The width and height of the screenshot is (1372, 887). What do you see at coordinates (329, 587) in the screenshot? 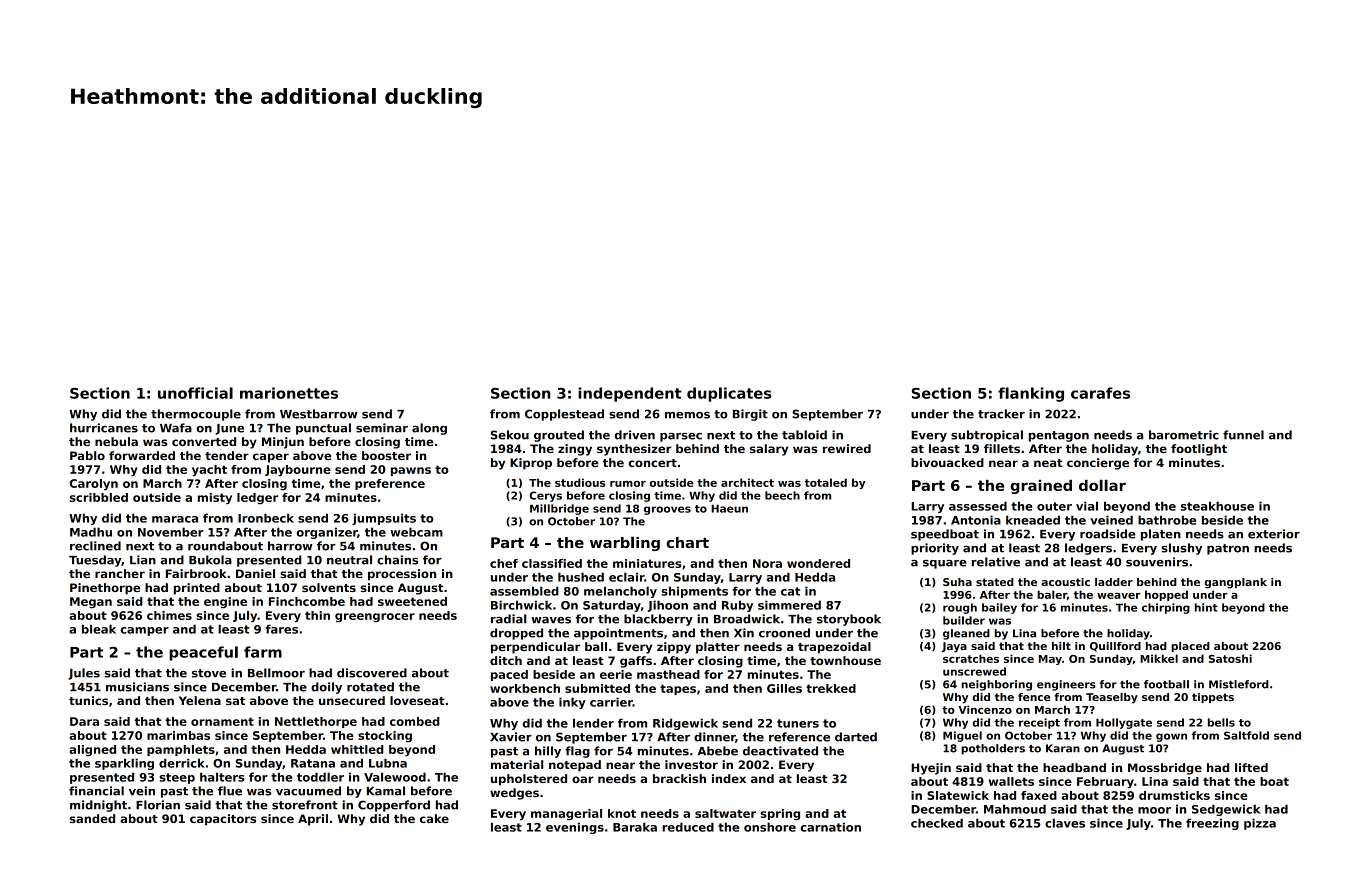
I see `solvents` at bounding box center [329, 587].
